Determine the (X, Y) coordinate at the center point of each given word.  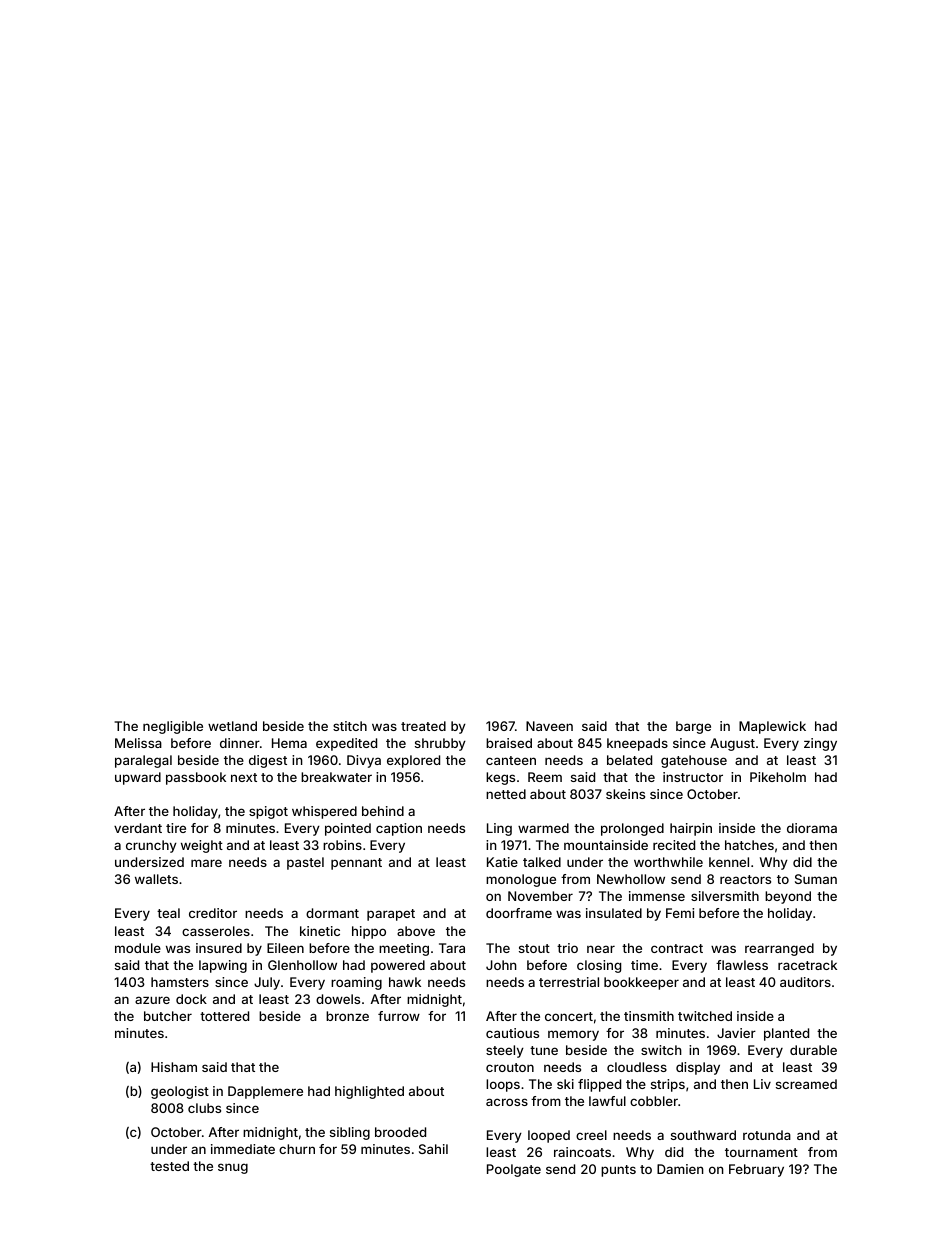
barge (693, 727)
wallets (156, 879)
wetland (232, 726)
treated (423, 726)
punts (618, 1171)
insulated (614, 913)
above (416, 931)
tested (169, 1166)
